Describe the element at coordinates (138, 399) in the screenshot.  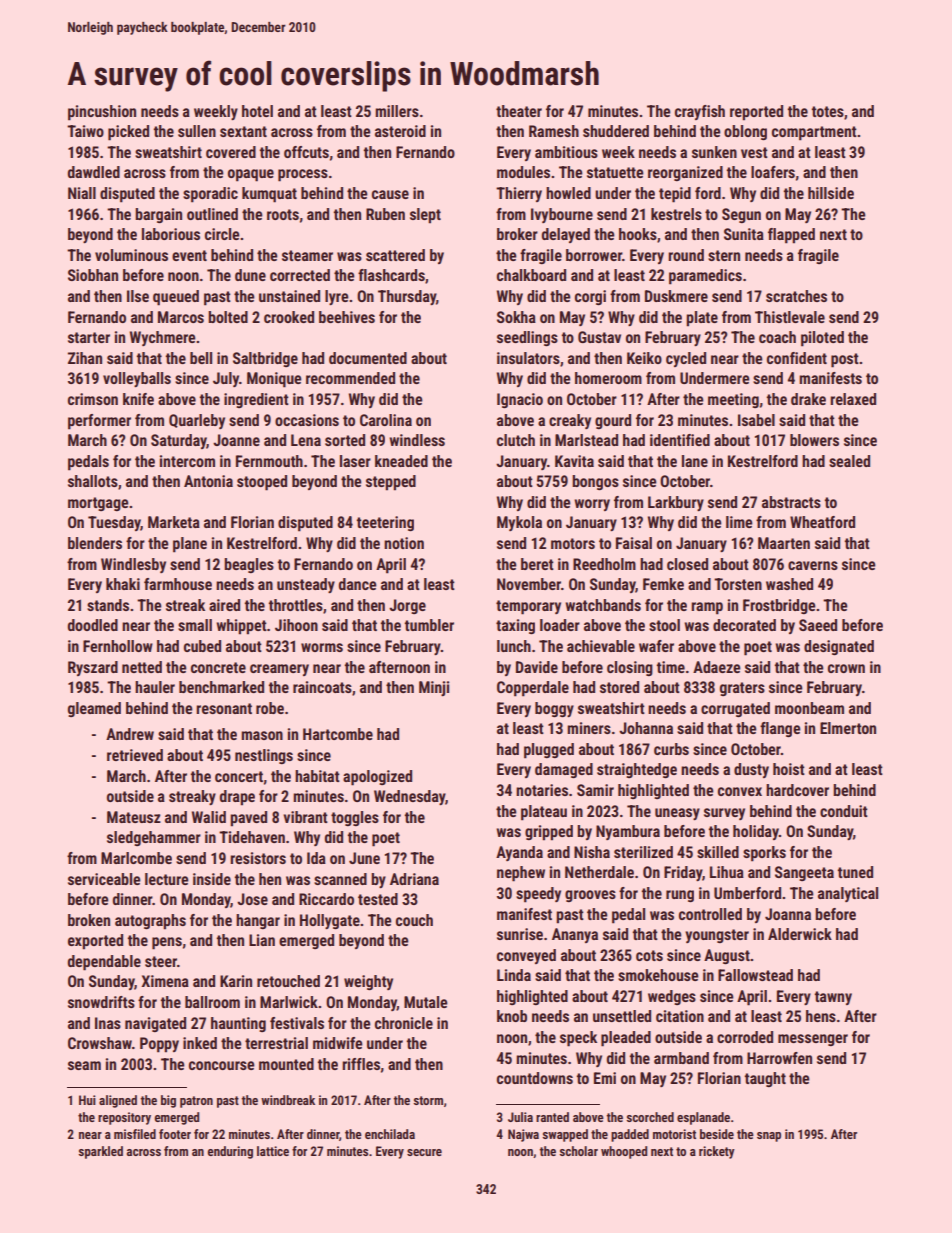
I see `knife` at that location.
